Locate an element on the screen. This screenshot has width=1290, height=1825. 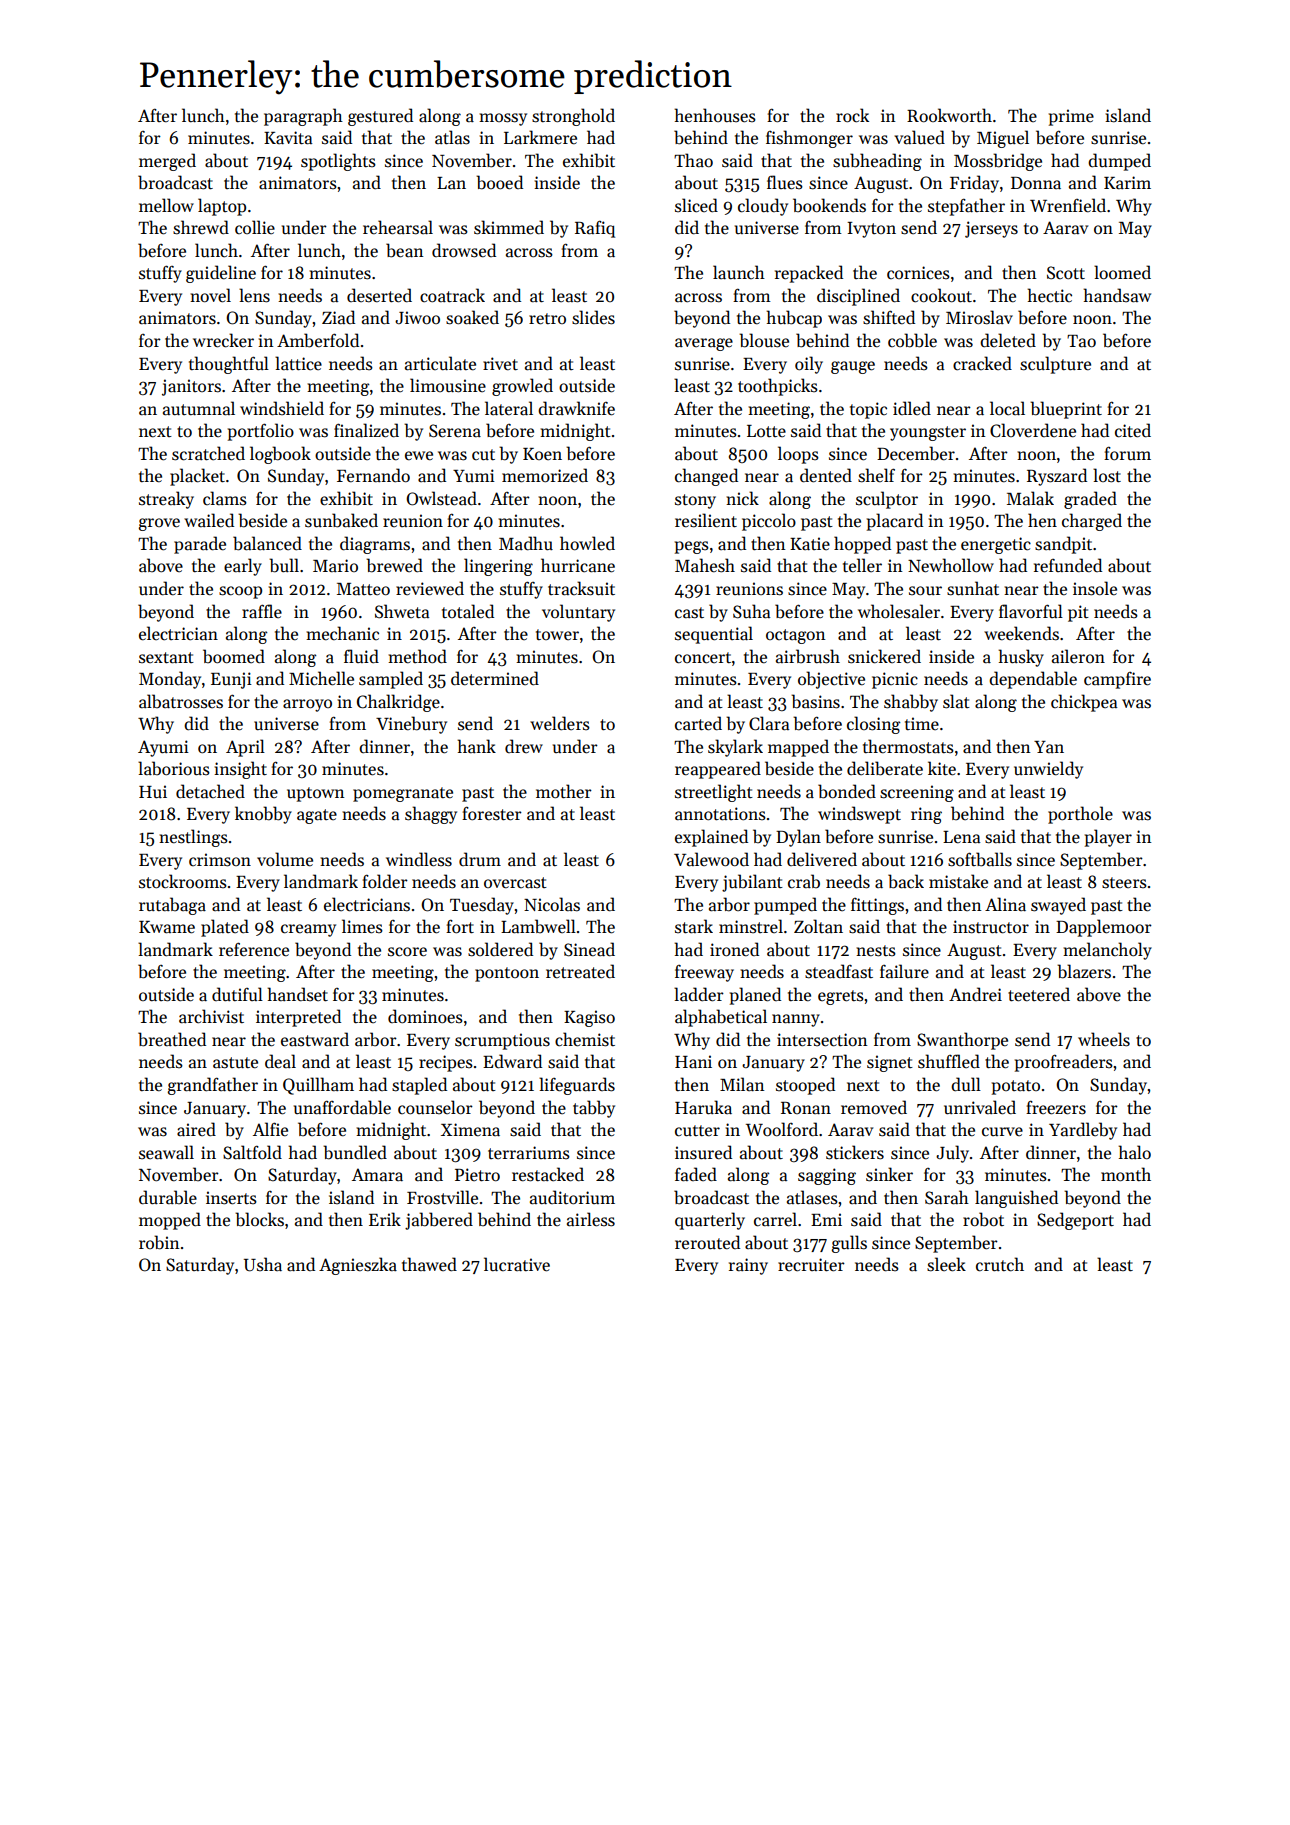
porthole is located at coordinates (1080, 815).
